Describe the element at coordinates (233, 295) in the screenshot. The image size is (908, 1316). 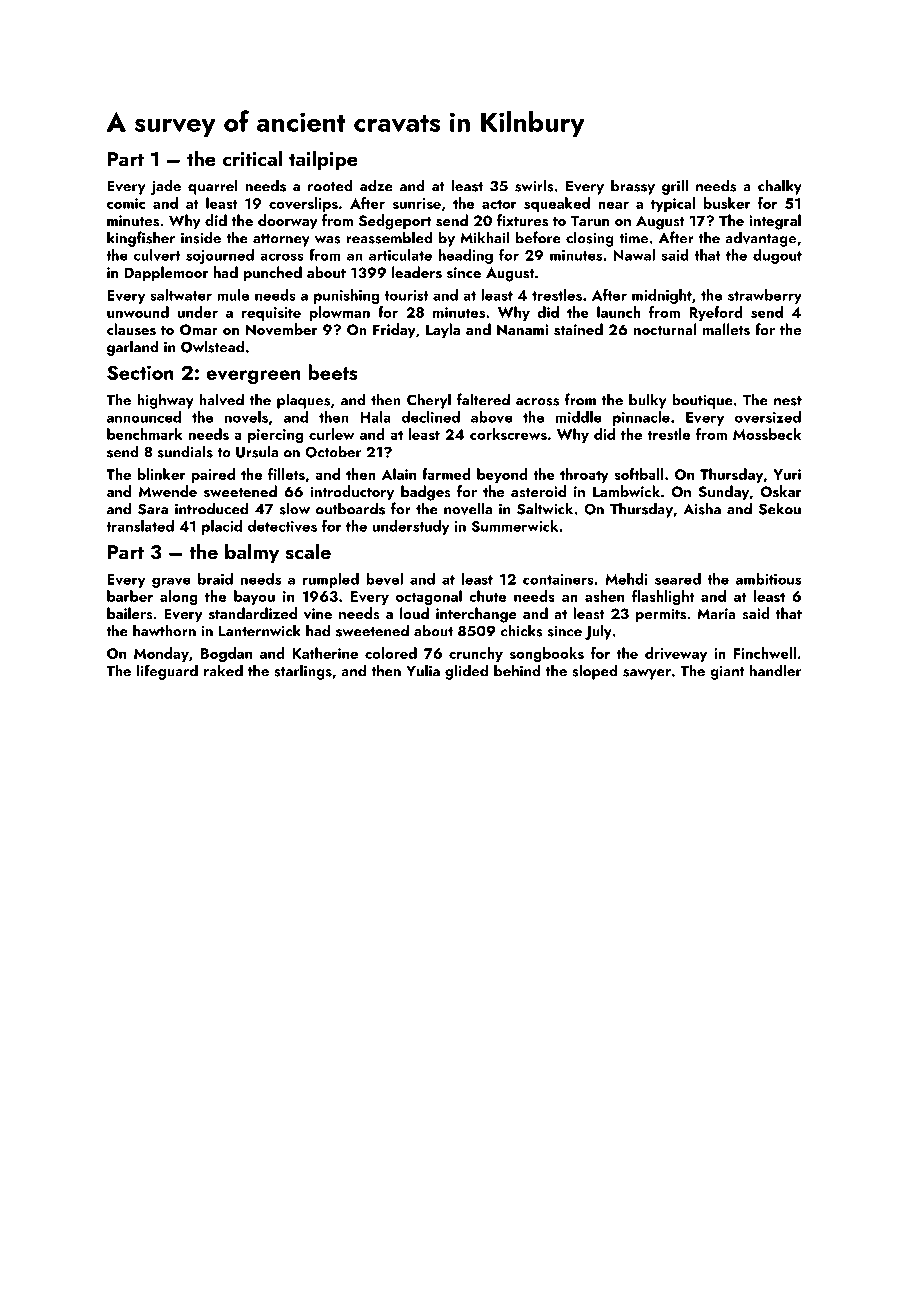
I see `mule` at that location.
